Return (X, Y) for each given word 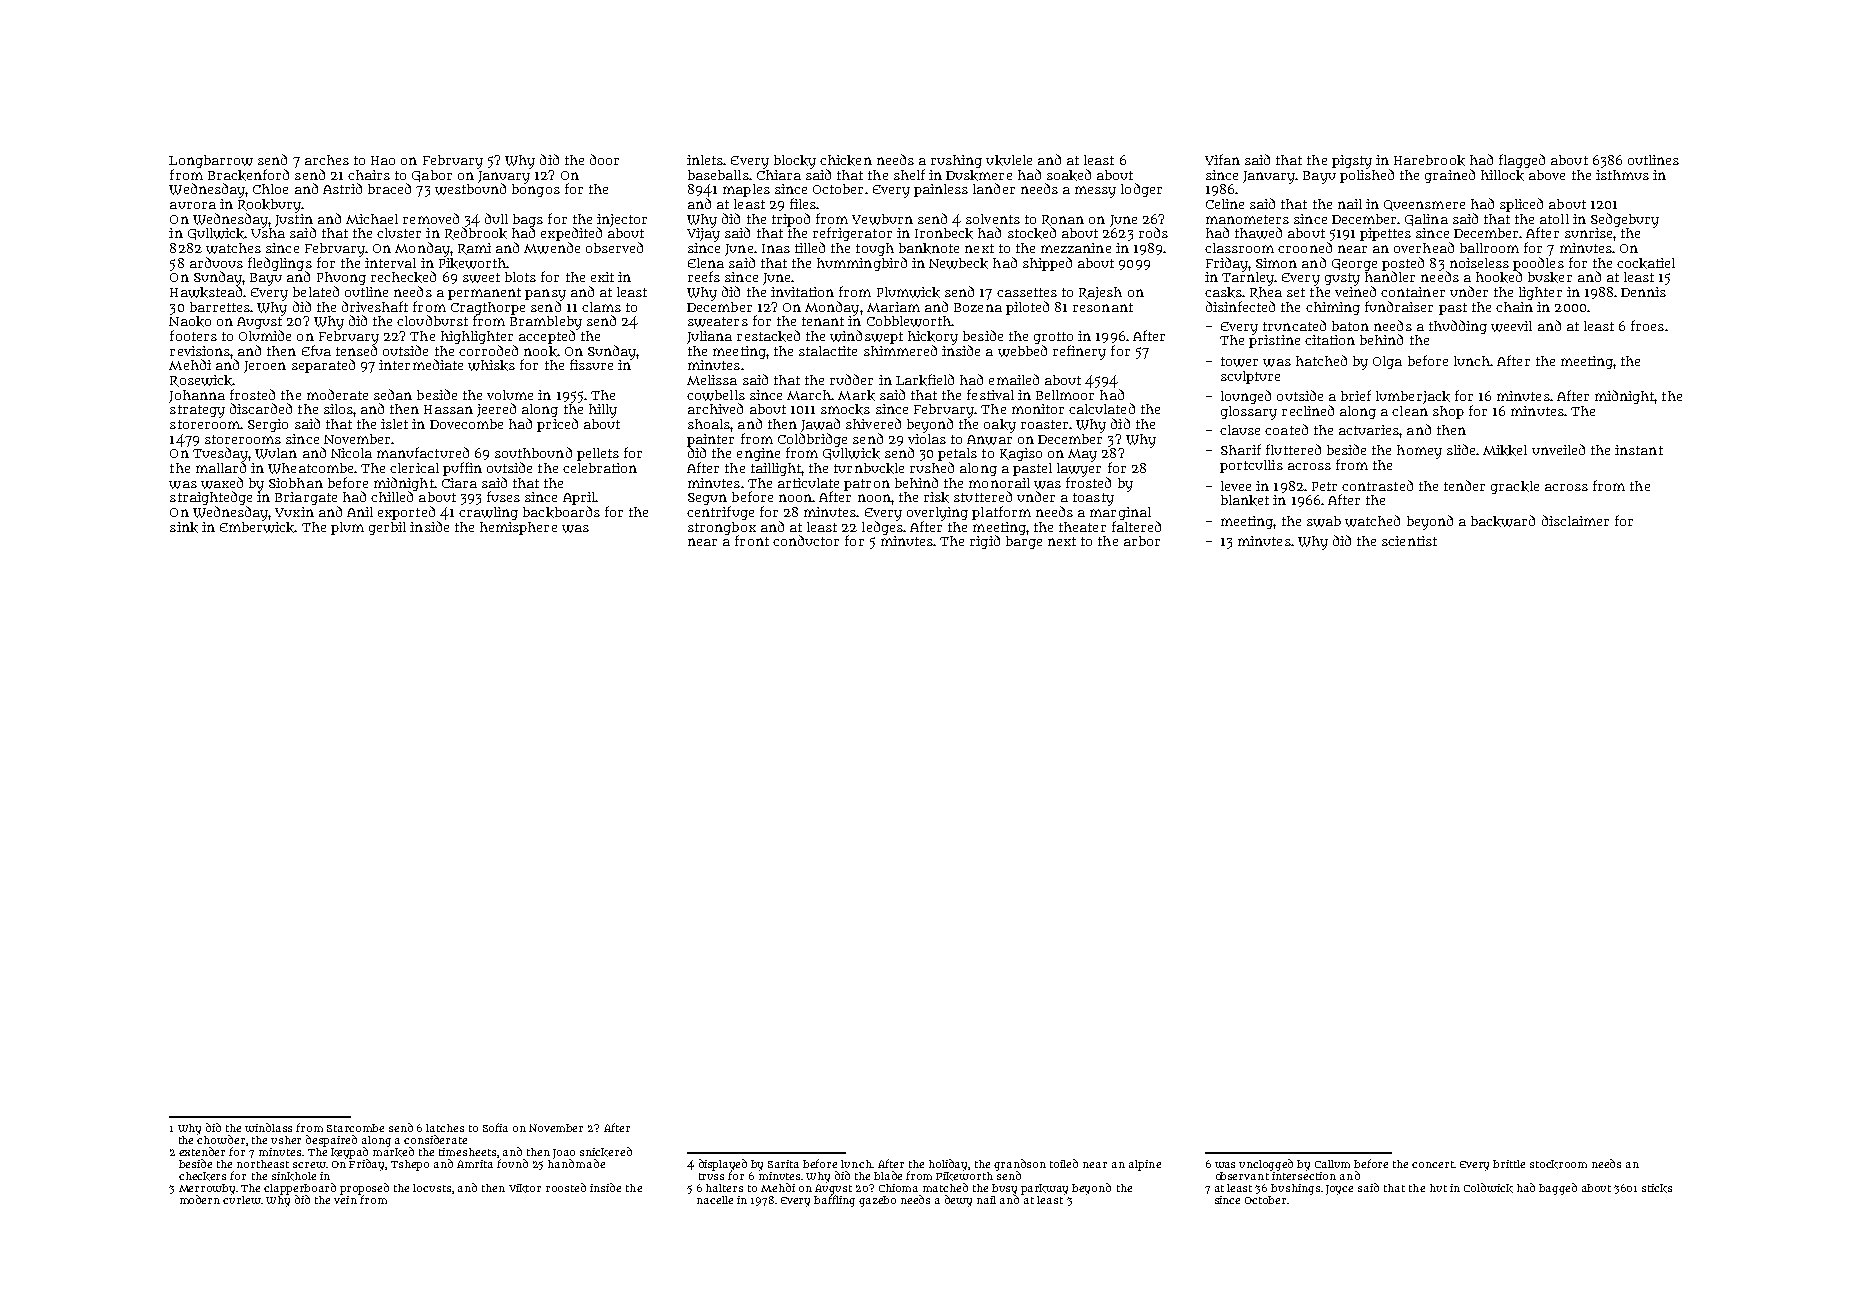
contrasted (1377, 485)
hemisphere (518, 528)
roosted (566, 1187)
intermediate (421, 364)
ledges (882, 528)
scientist (1409, 541)
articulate (808, 483)
